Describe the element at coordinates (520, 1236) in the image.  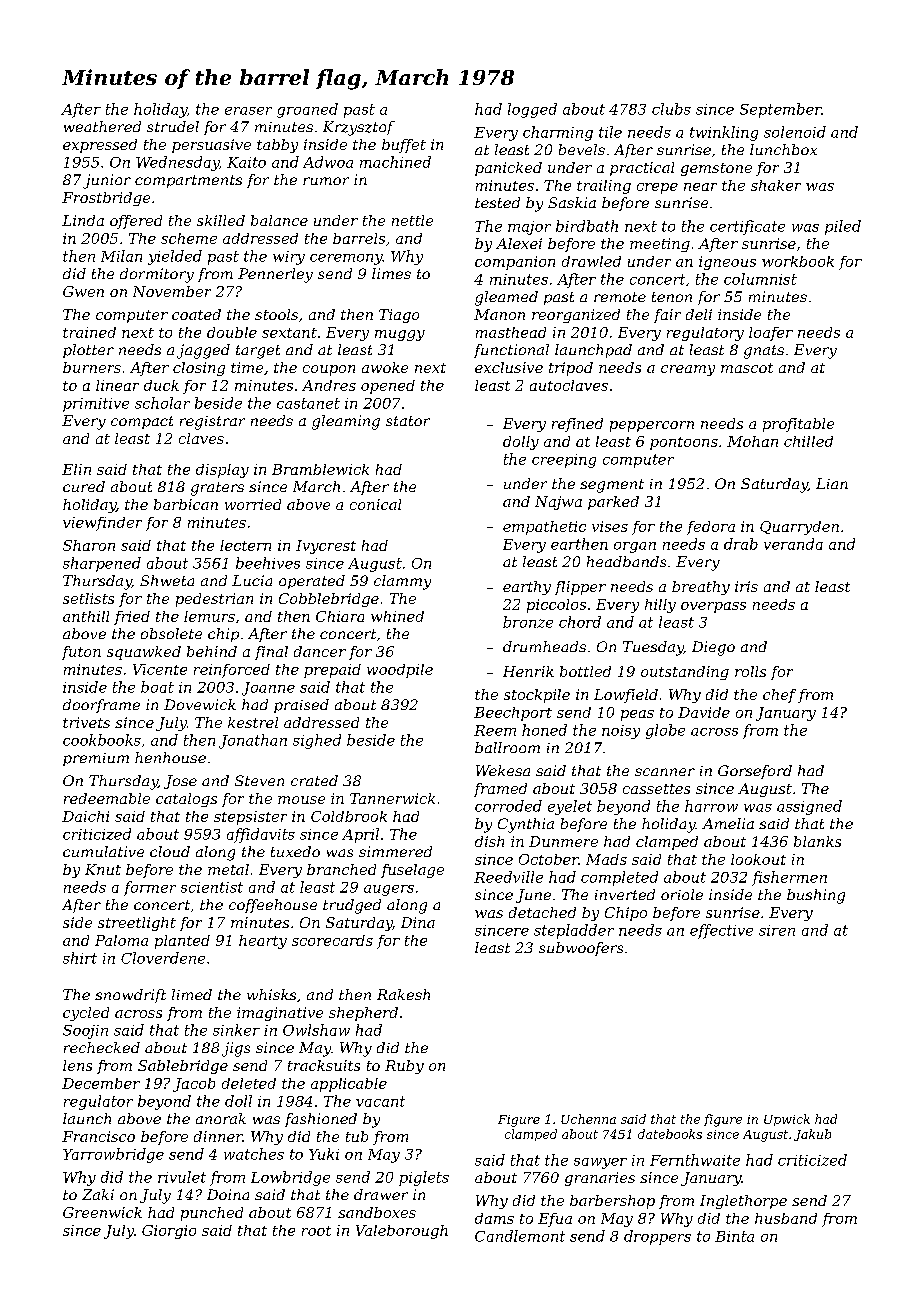
I see `Candlemont` at that location.
